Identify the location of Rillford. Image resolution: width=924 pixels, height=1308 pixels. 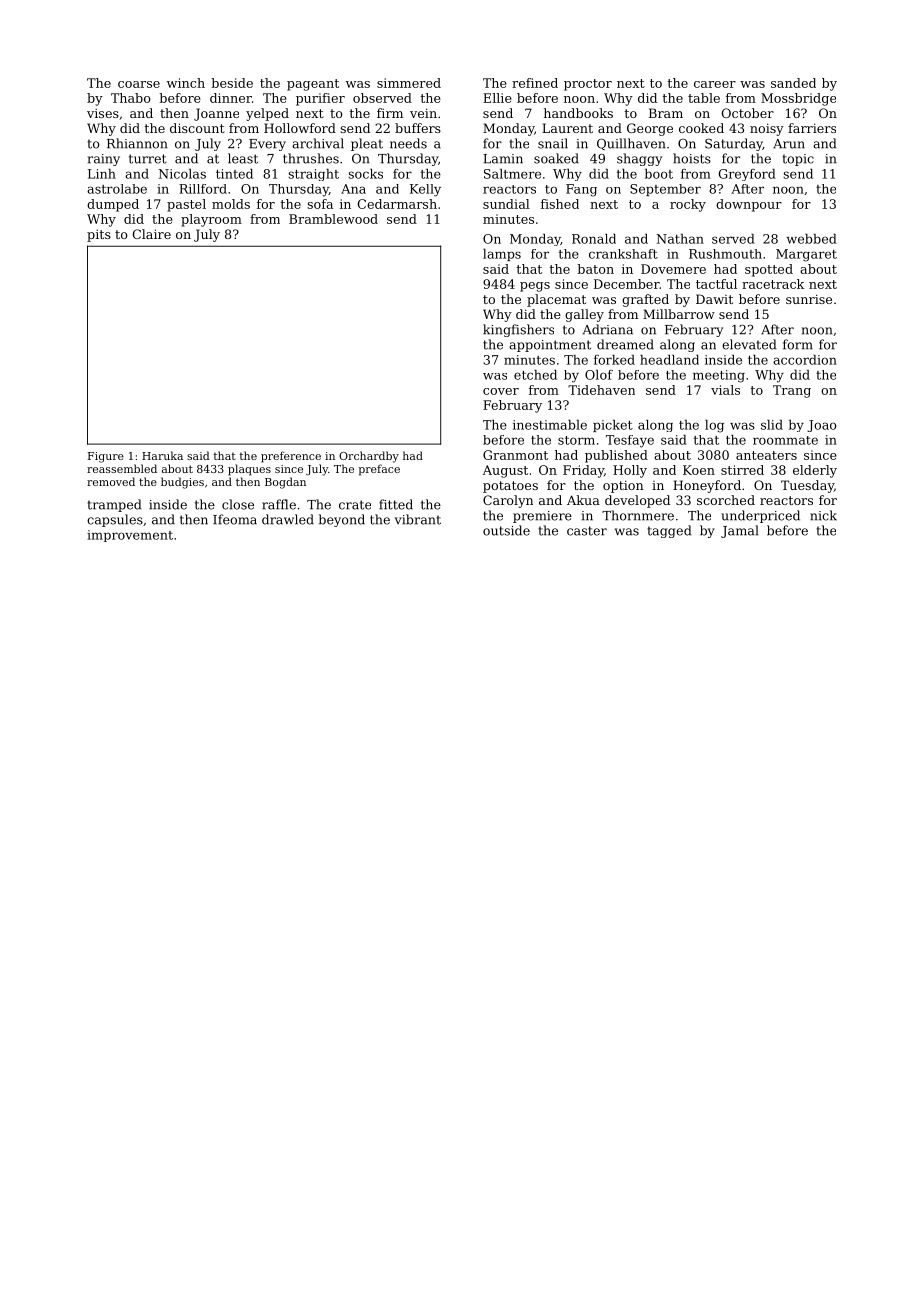
(203, 189).
